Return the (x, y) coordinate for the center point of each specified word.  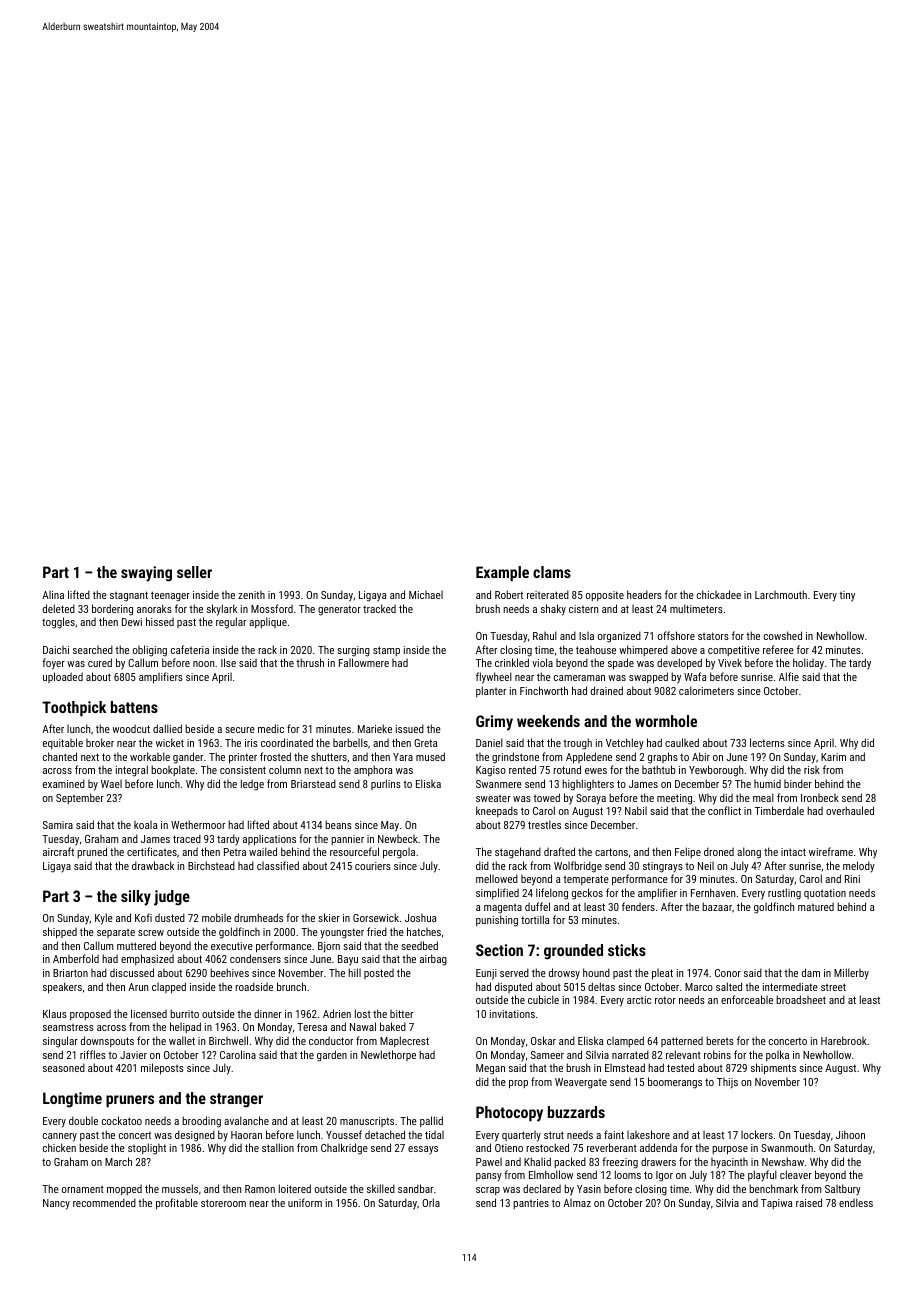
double (83, 1120)
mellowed (497, 878)
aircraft (58, 851)
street (833, 987)
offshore (676, 635)
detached (385, 1134)
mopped (124, 1189)
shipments (773, 1069)
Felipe (688, 852)
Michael (426, 595)
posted (379, 973)
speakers (62, 988)
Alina (53, 595)
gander (188, 758)
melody (859, 867)
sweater (493, 798)
